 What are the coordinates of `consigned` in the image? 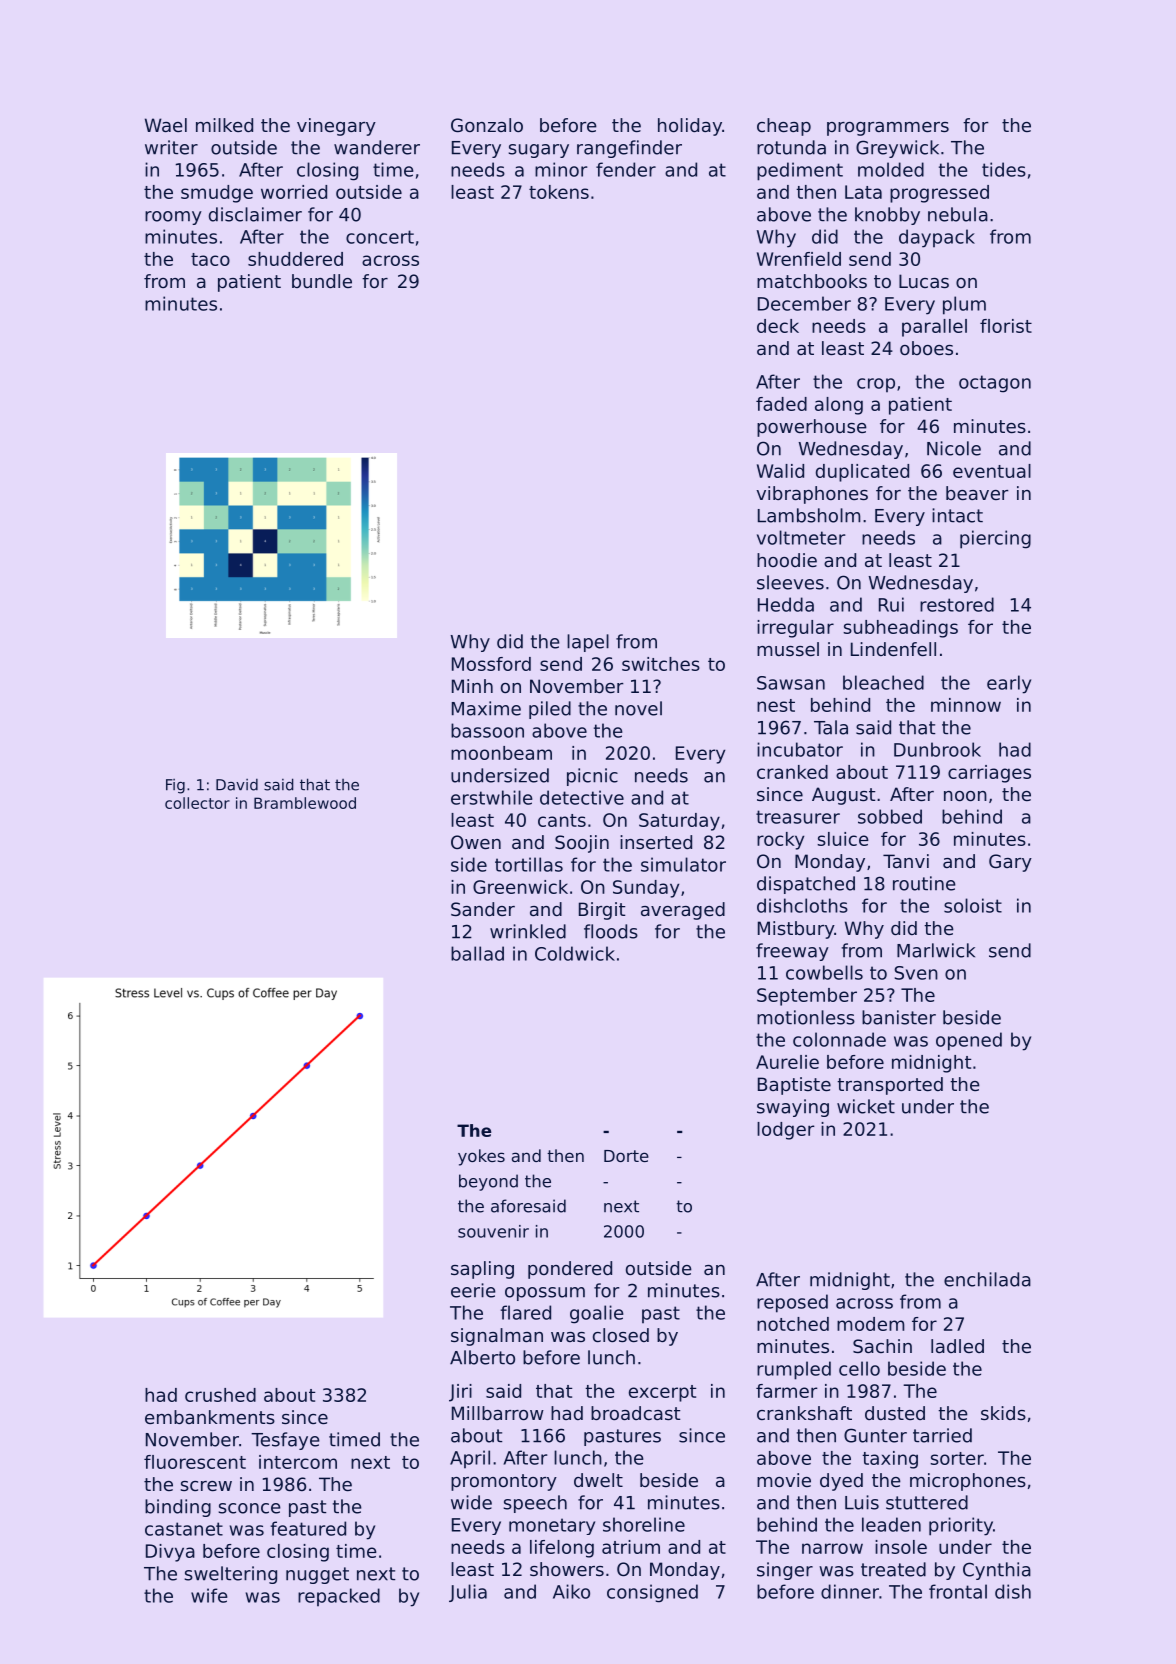 It's located at (652, 1593).
